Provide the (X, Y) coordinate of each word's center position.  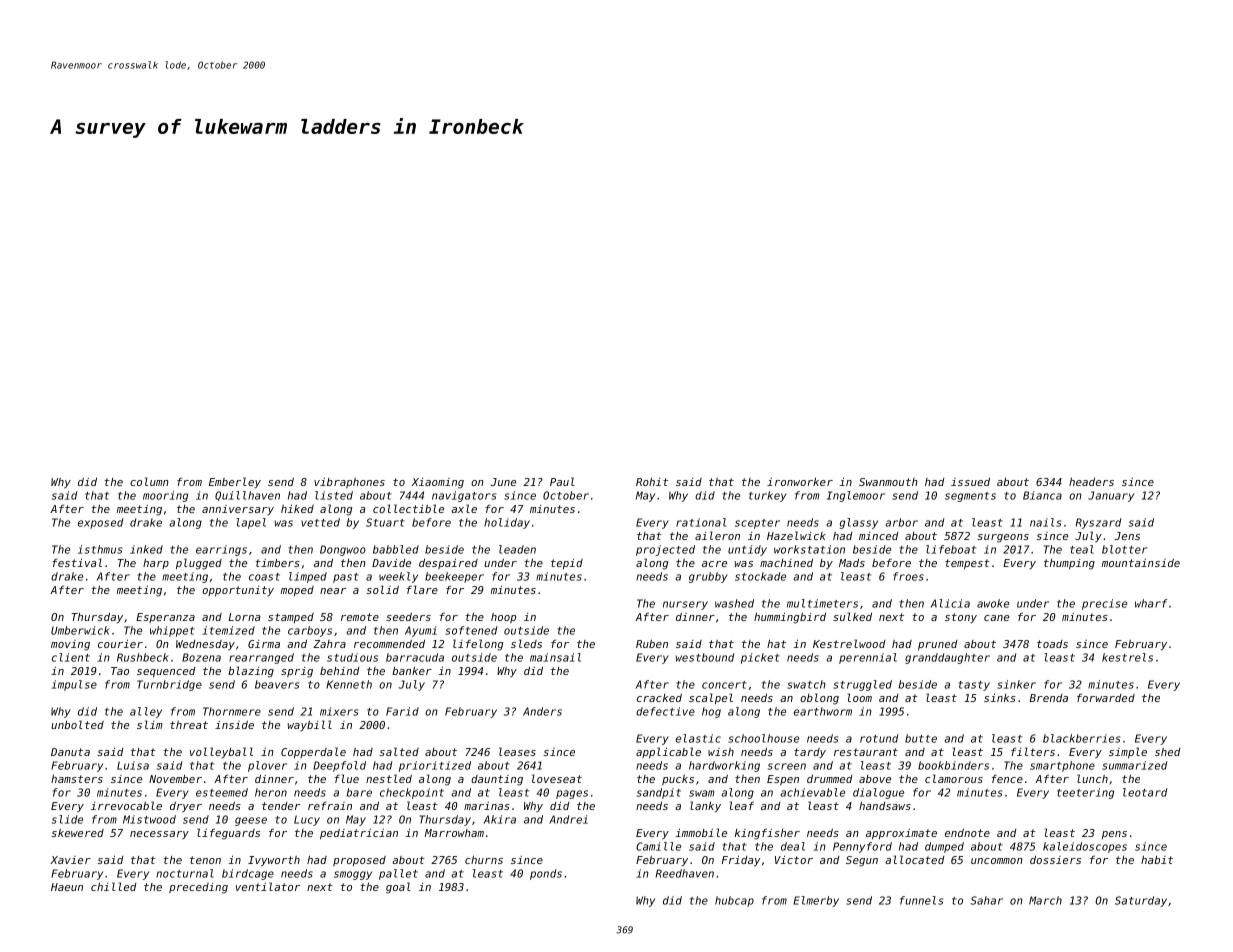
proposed (359, 861)
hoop (503, 618)
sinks (1000, 697)
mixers (339, 711)
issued (970, 482)
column (149, 481)
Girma (264, 644)
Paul (562, 481)
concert (724, 685)
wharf (1151, 603)
